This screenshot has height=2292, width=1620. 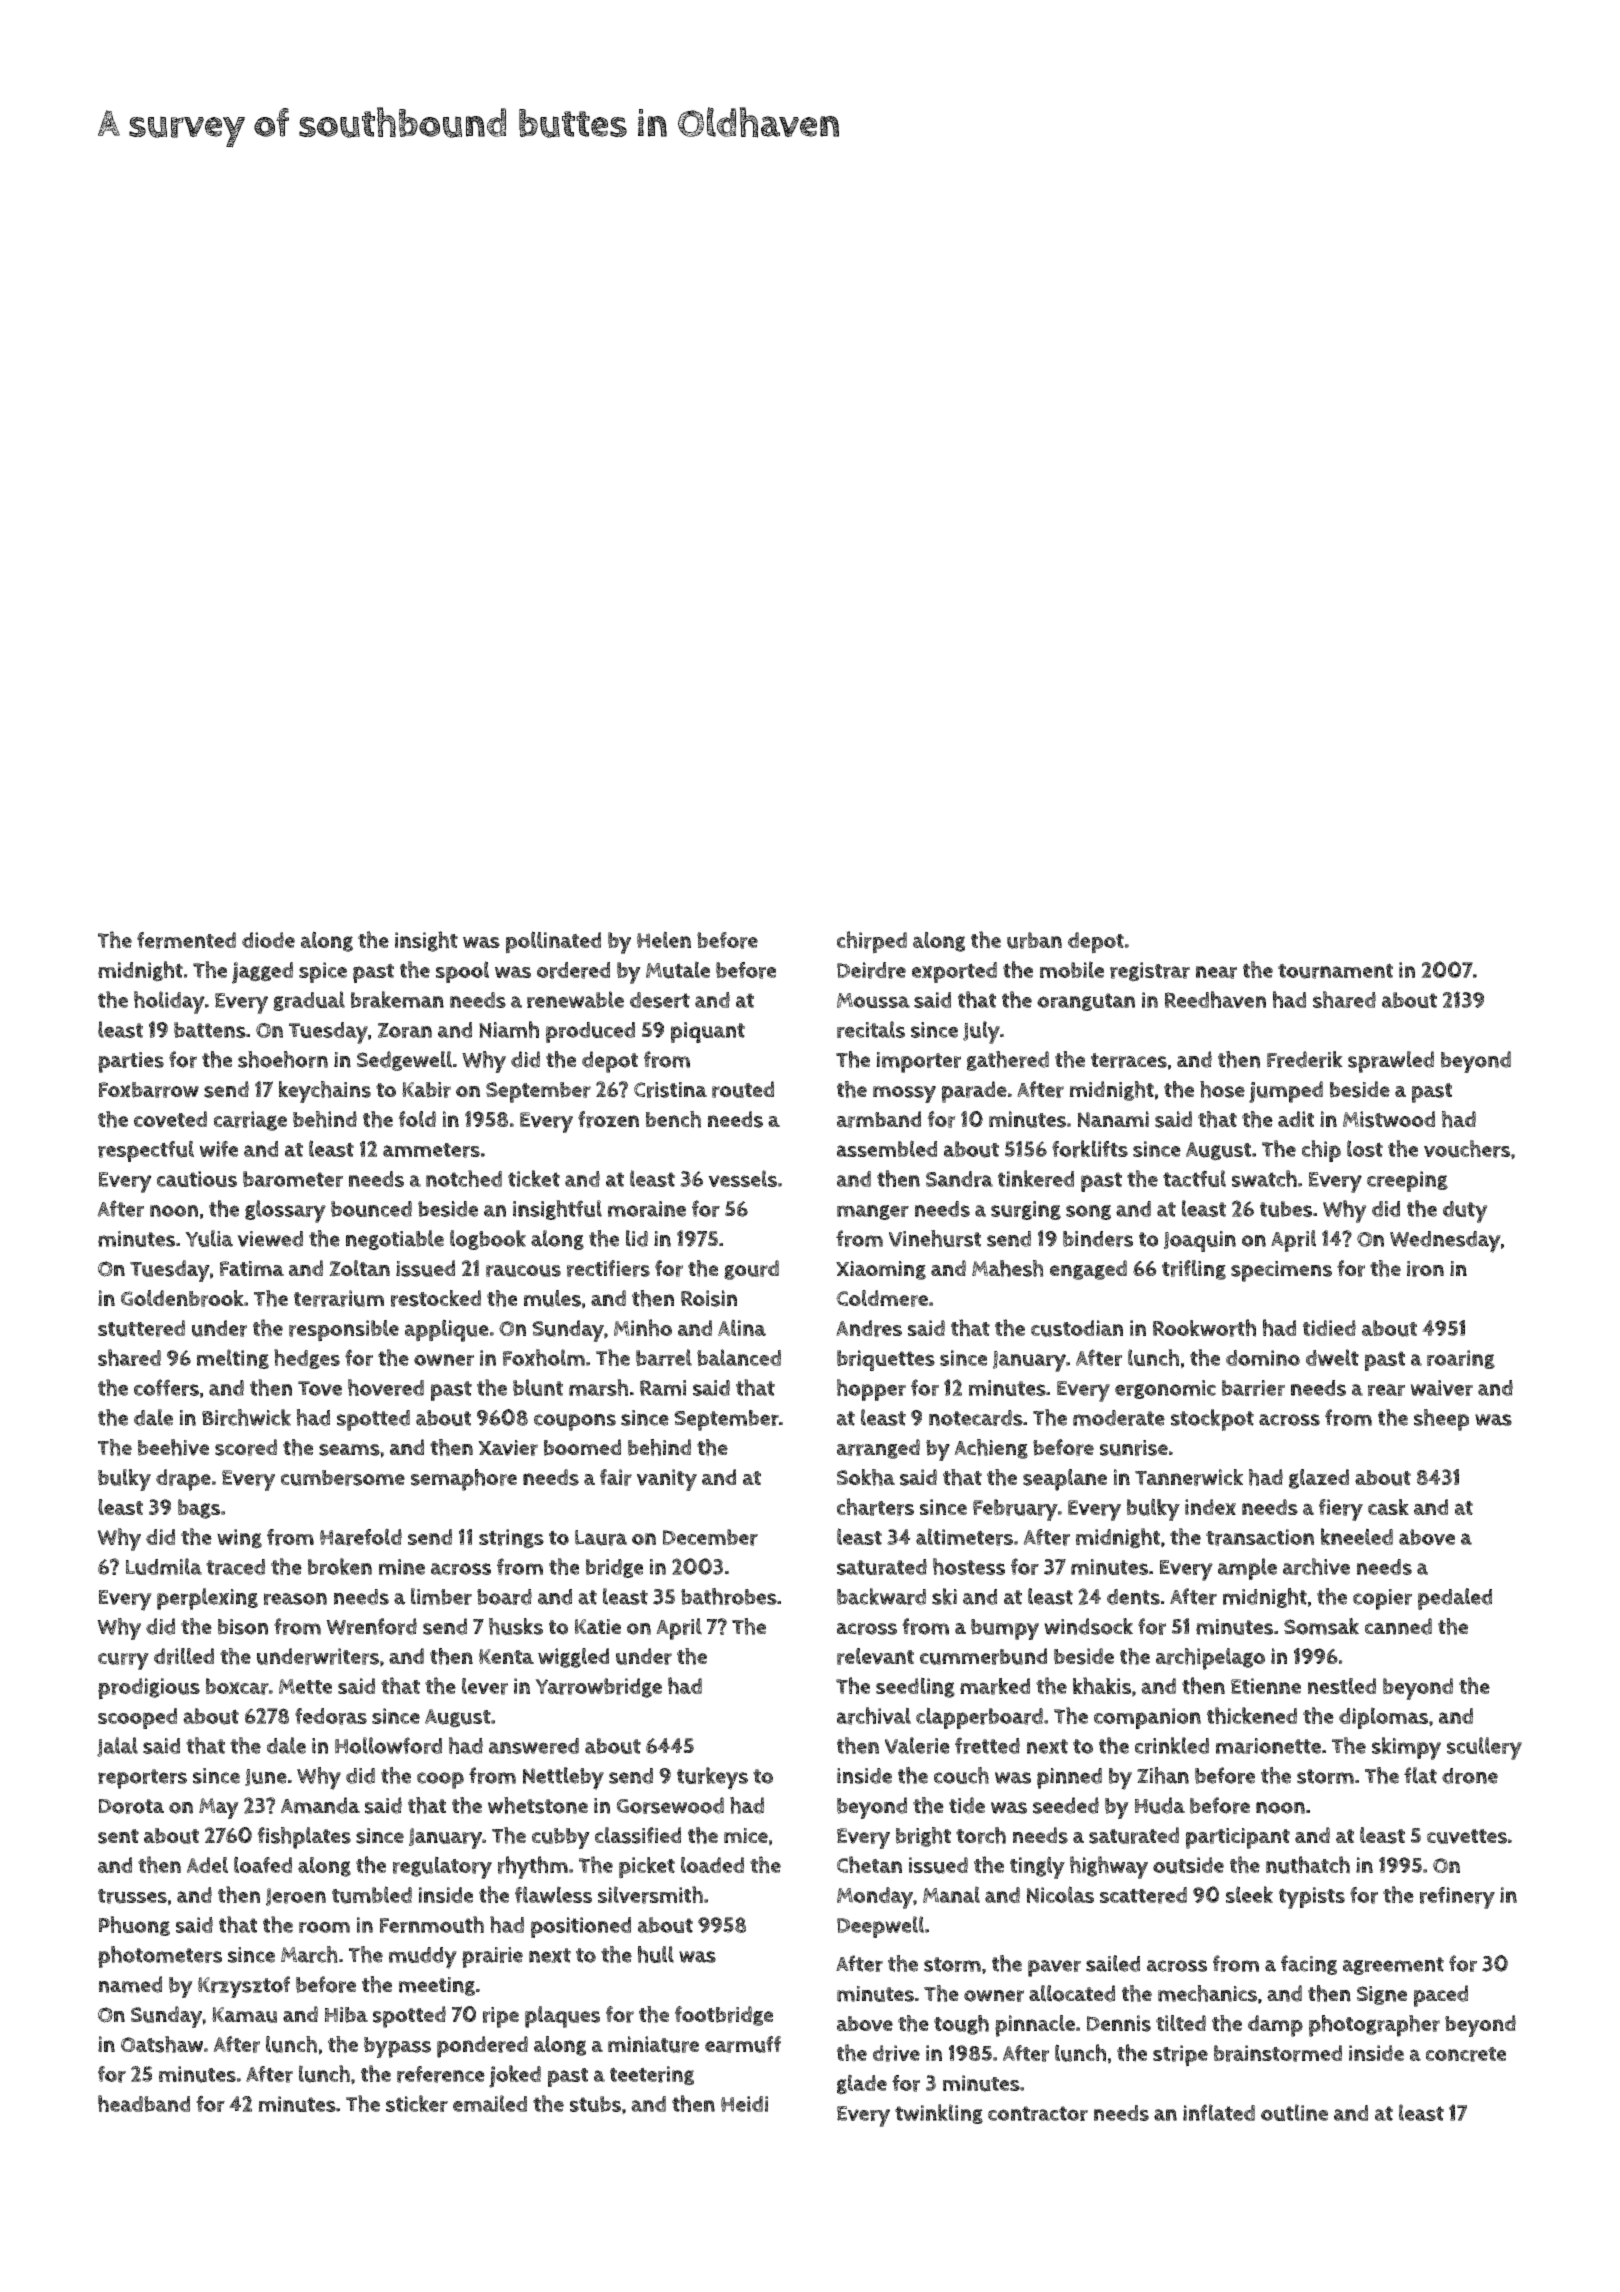 I want to click on fishplates, so click(x=304, y=1838).
